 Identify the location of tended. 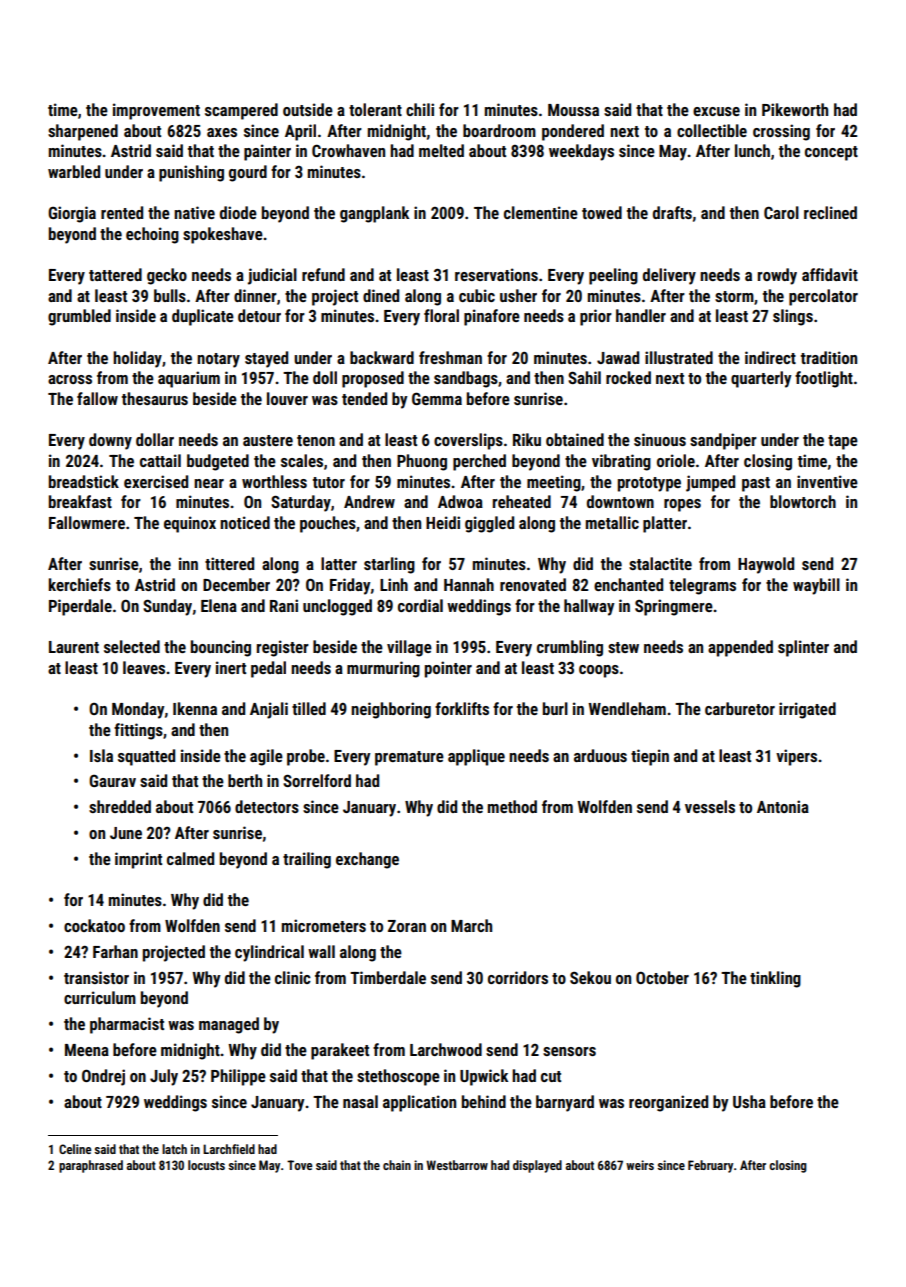
(364, 398).
